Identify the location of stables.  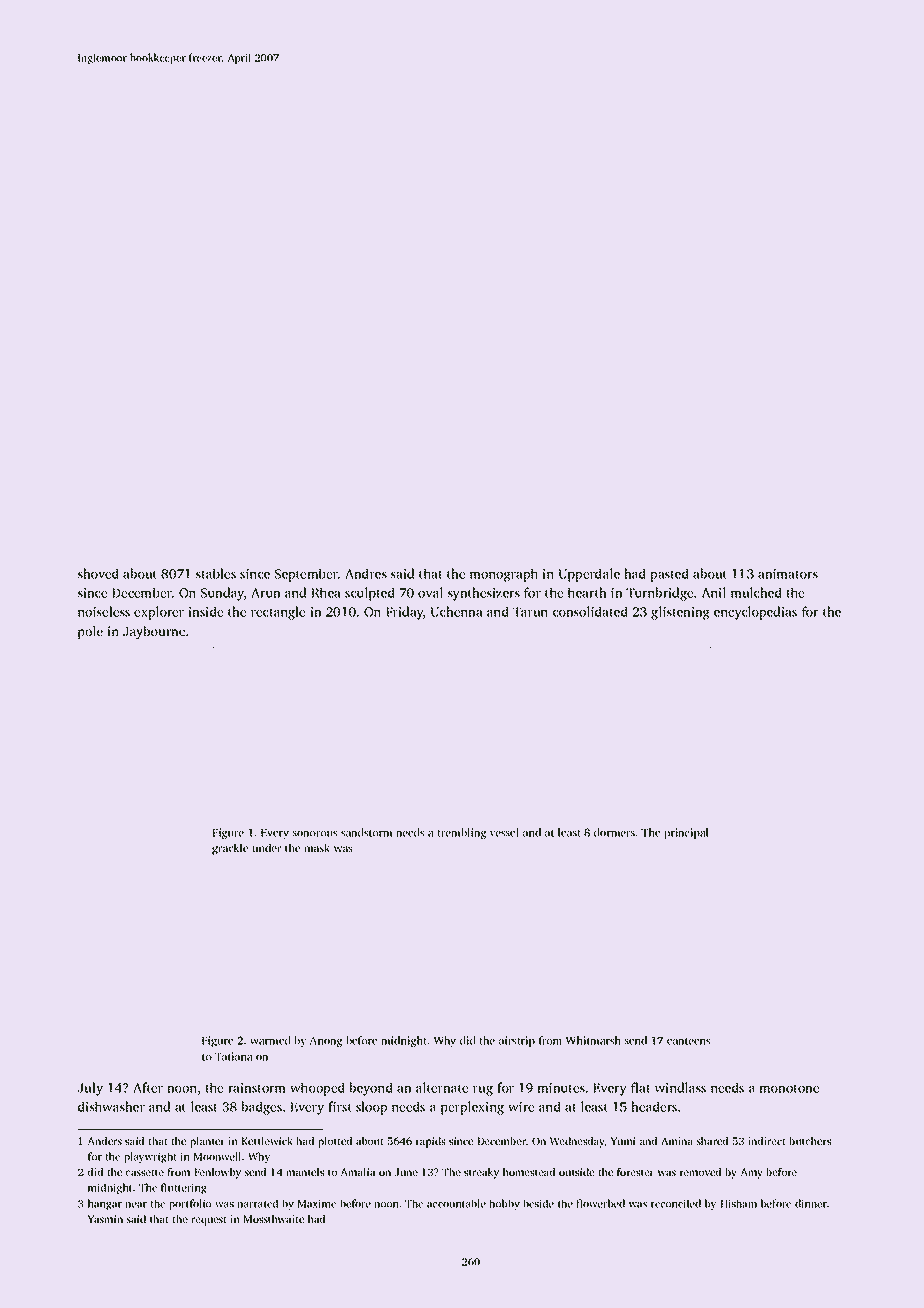
(216, 573).
